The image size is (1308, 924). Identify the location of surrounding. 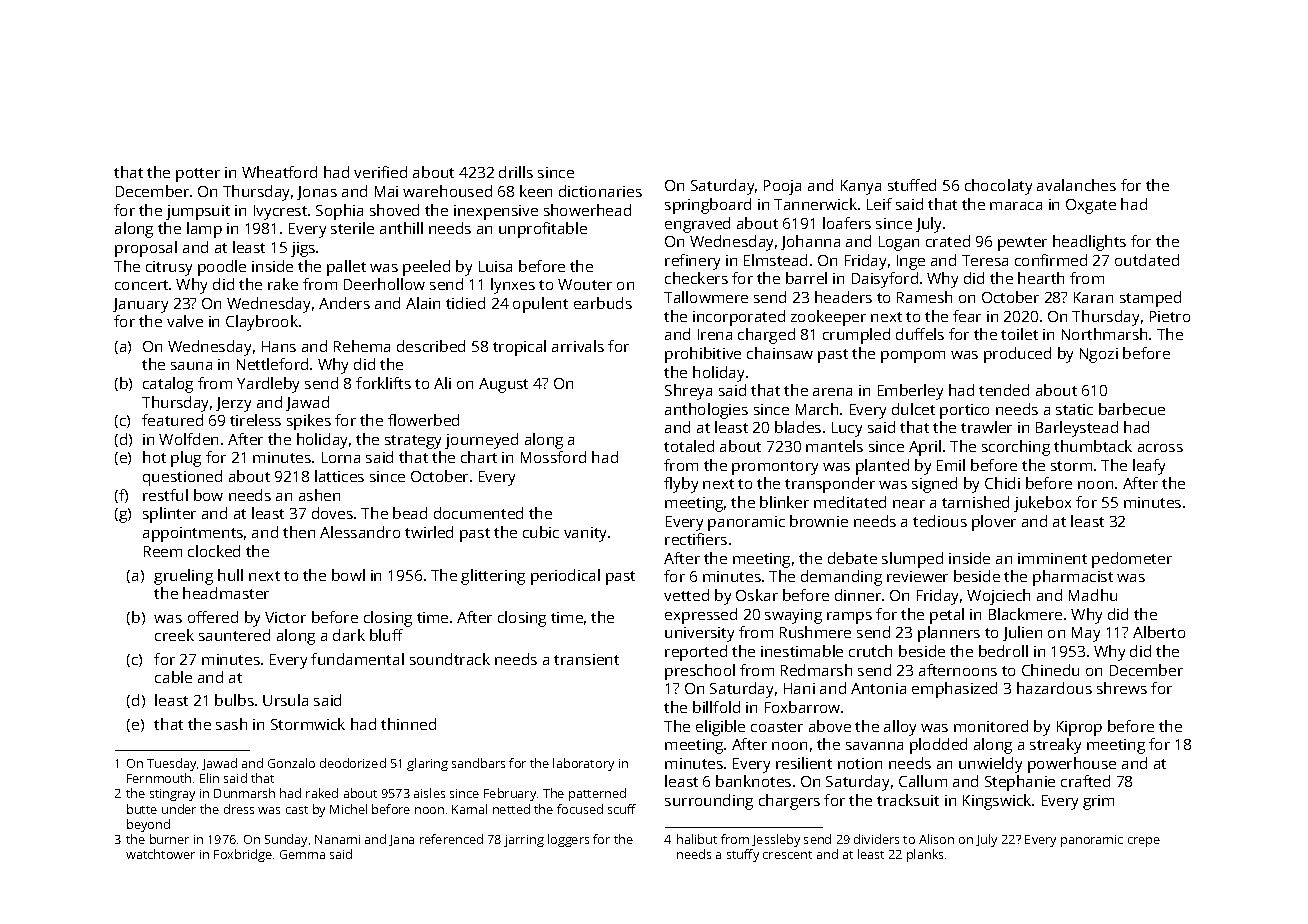
(709, 802).
